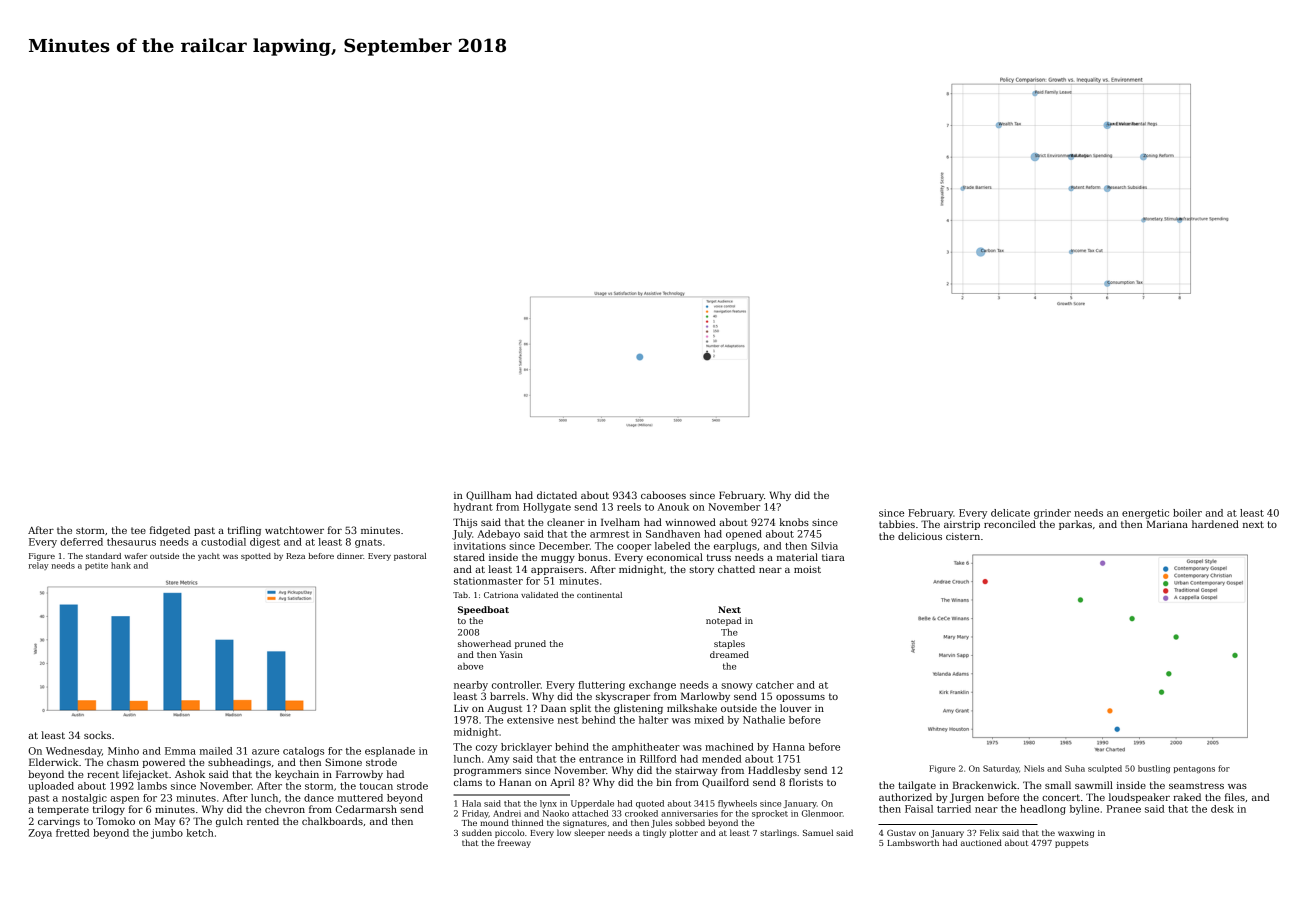 The image size is (1308, 924). What do you see at coordinates (807, 569) in the image?
I see `moist` at bounding box center [807, 569].
